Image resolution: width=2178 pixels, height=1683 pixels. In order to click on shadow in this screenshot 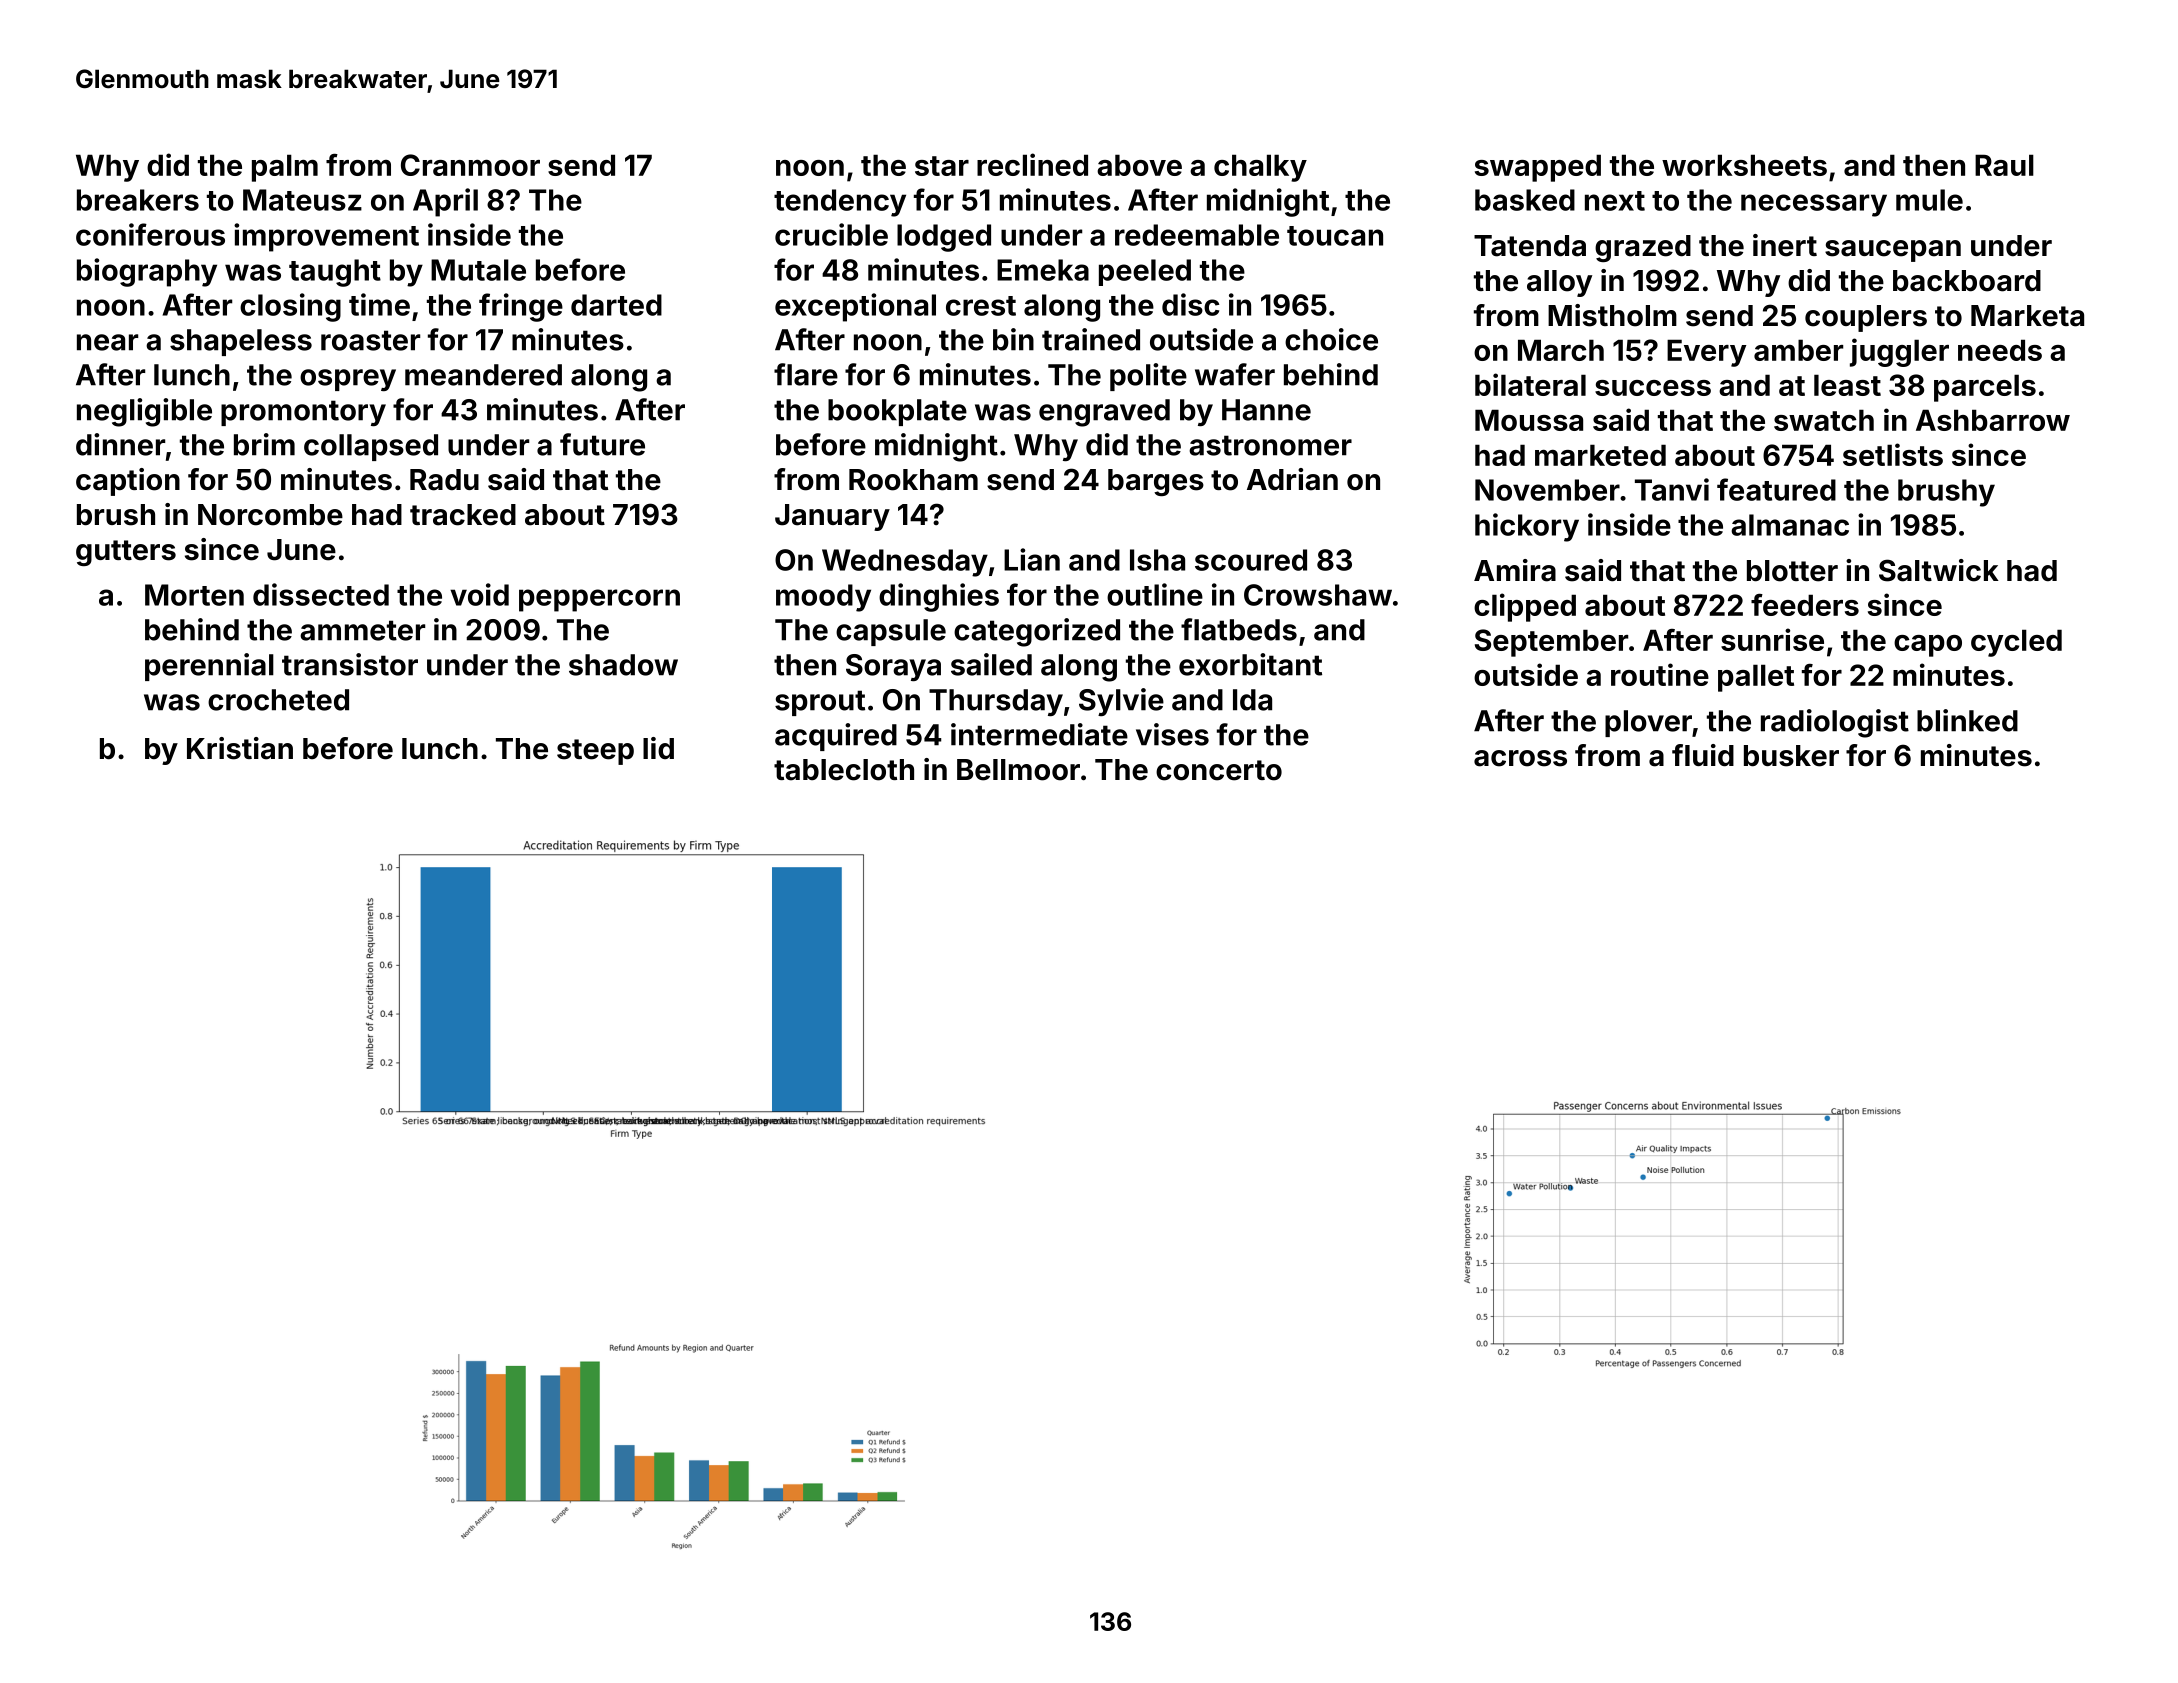, I will do `click(623, 665)`.
